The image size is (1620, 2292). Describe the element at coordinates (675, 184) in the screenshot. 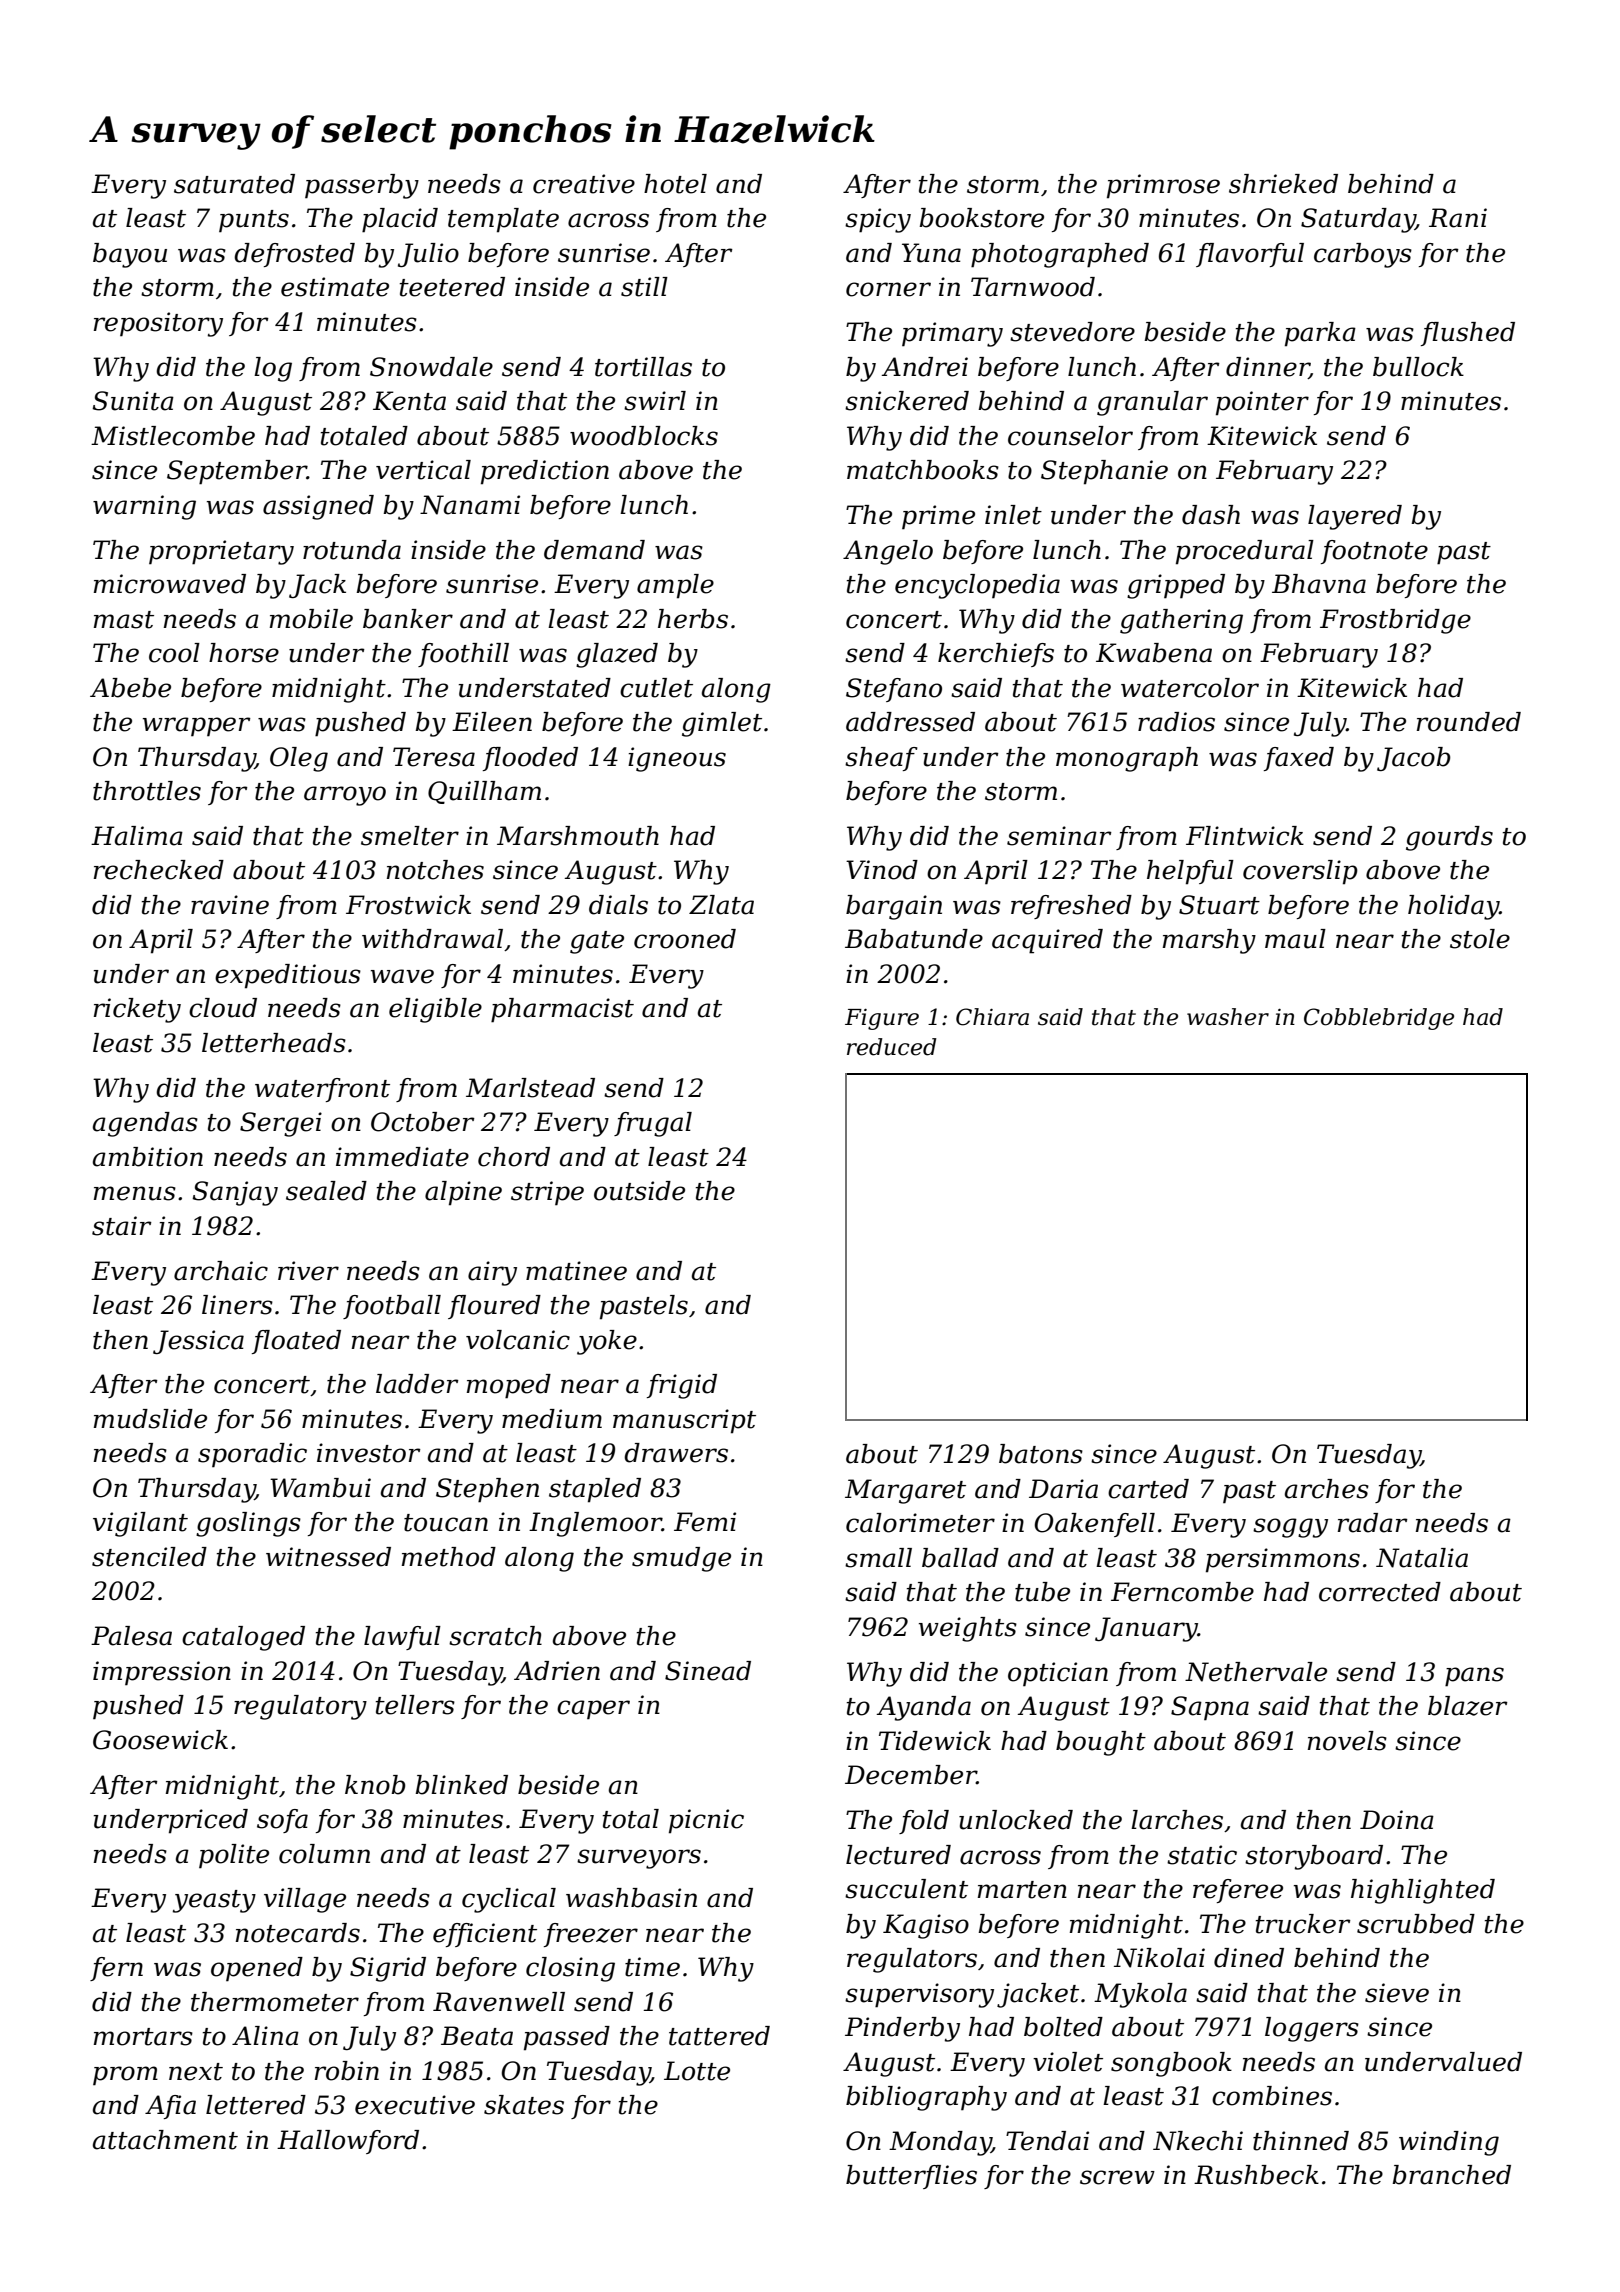

I see `hotel` at that location.
